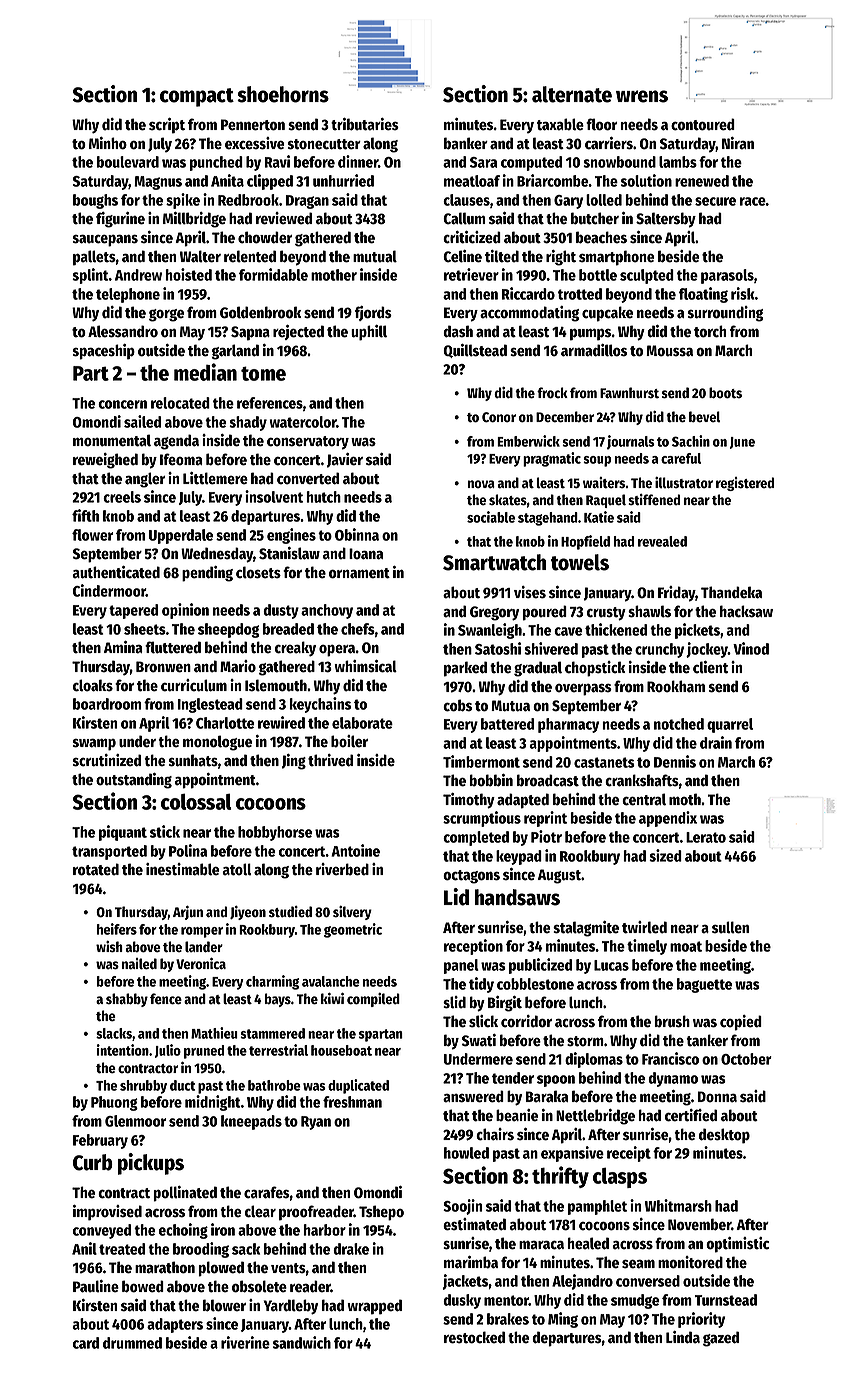 The height and width of the screenshot is (1400, 849). Describe the element at coordinates (635, 1301) in the screenshot. I see `smudge` at that location.
